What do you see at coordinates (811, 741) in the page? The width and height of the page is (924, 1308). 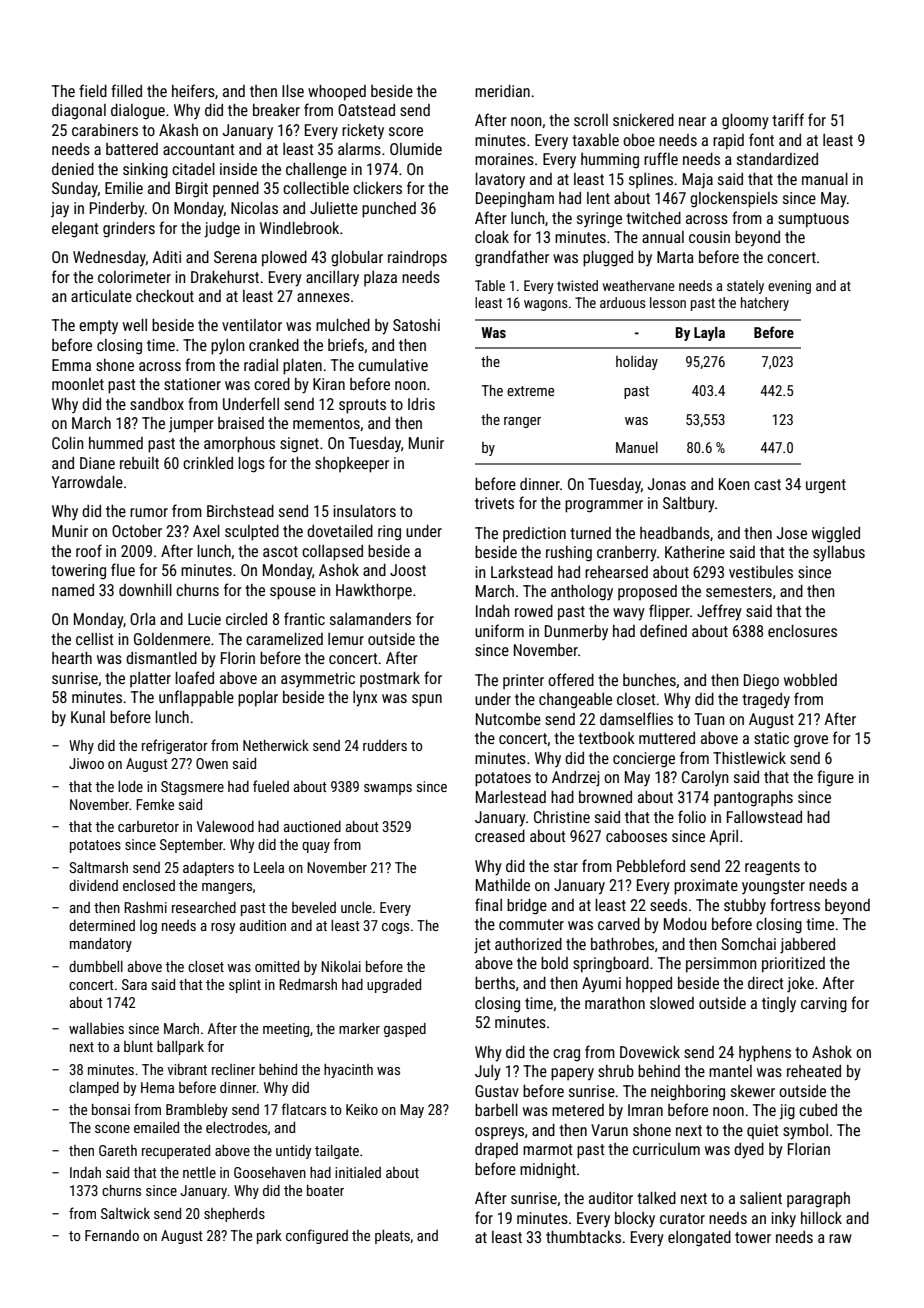 I see `grove` at bounding box center [811, 741].
